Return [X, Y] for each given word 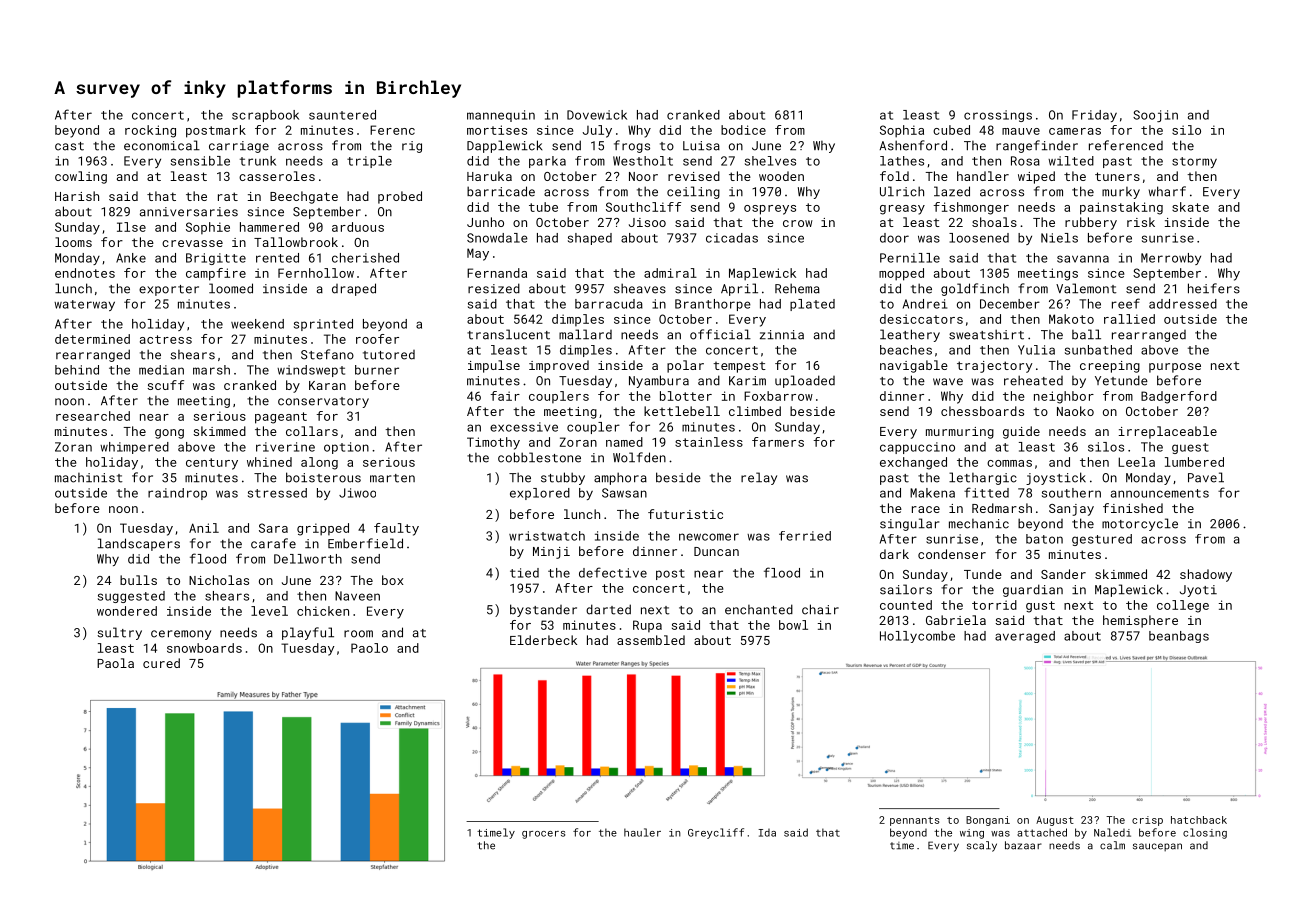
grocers [543, 835]
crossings [998, 116]
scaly [982, 846]
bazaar [1023, 845]
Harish [77, 196]
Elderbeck [543, 640]
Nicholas [219, 580]
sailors [906, 589]
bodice [743, 130]
